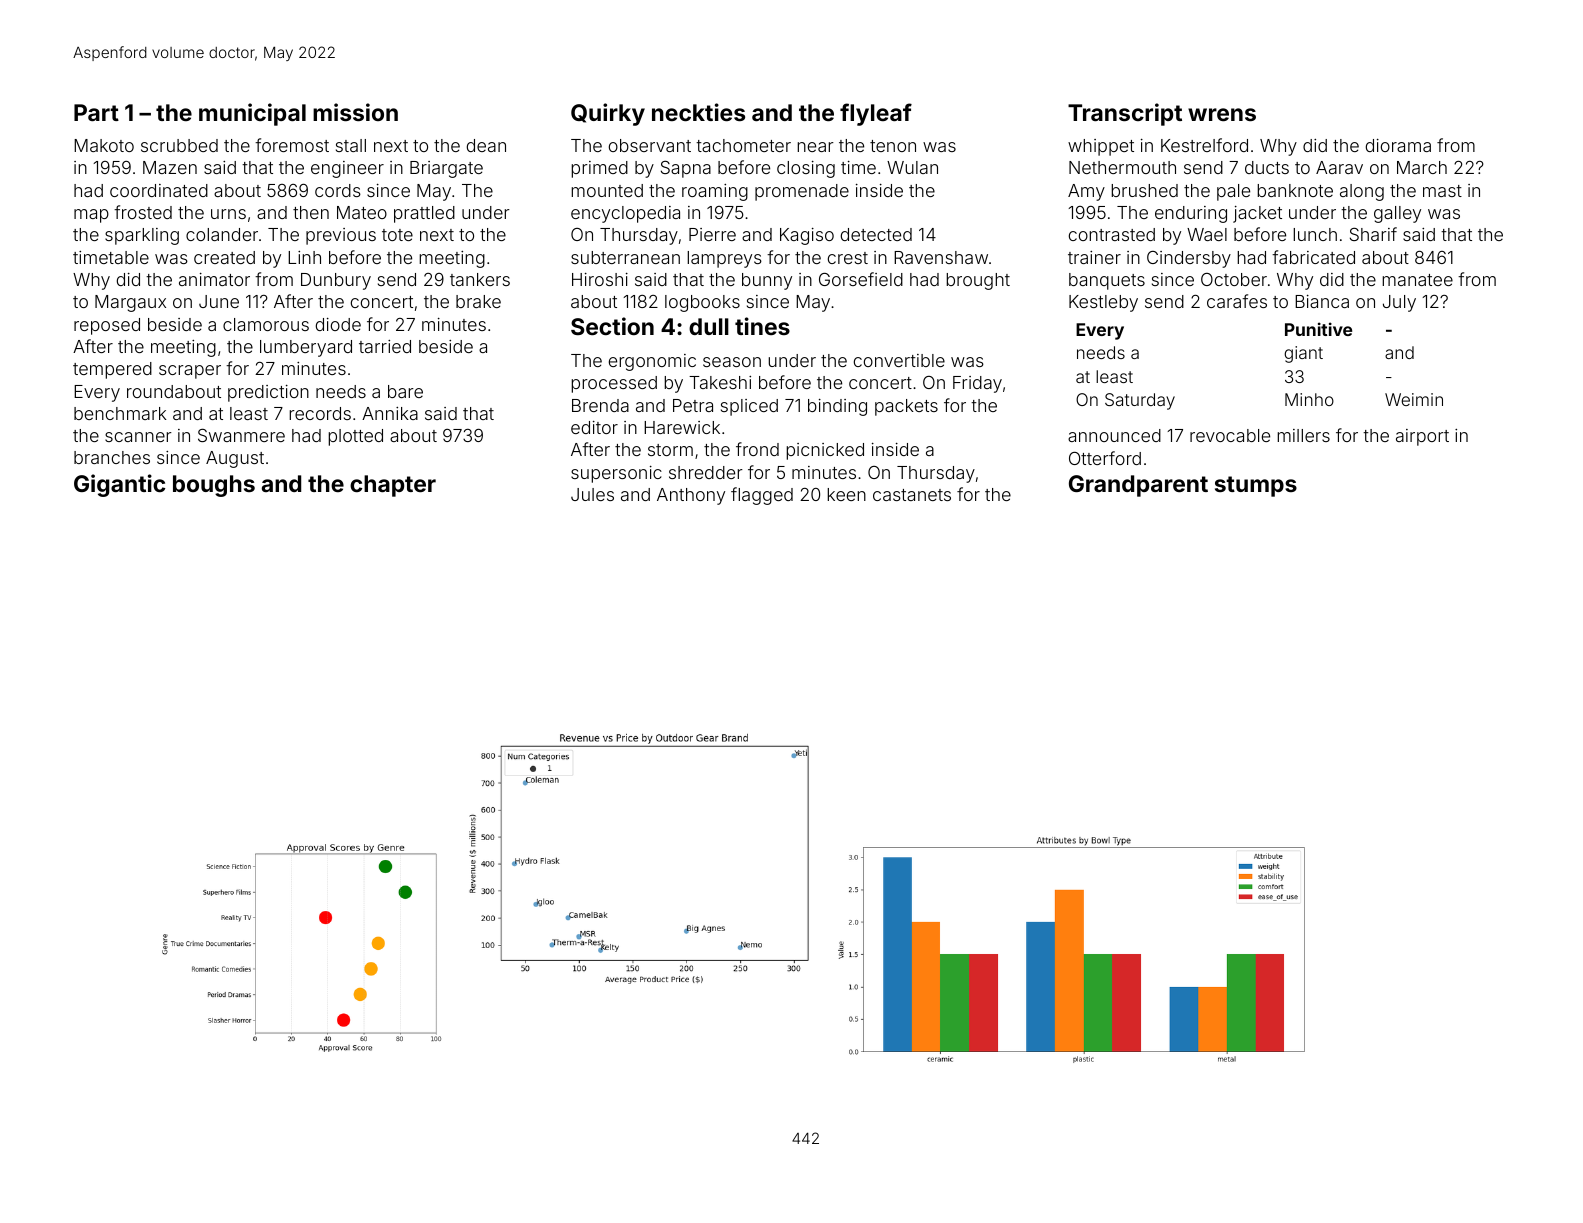 This screenshot has width=1583, height=1223. Describe the element at coordinates (715, 192) in the screenshot. I see `roaming` at that location.
